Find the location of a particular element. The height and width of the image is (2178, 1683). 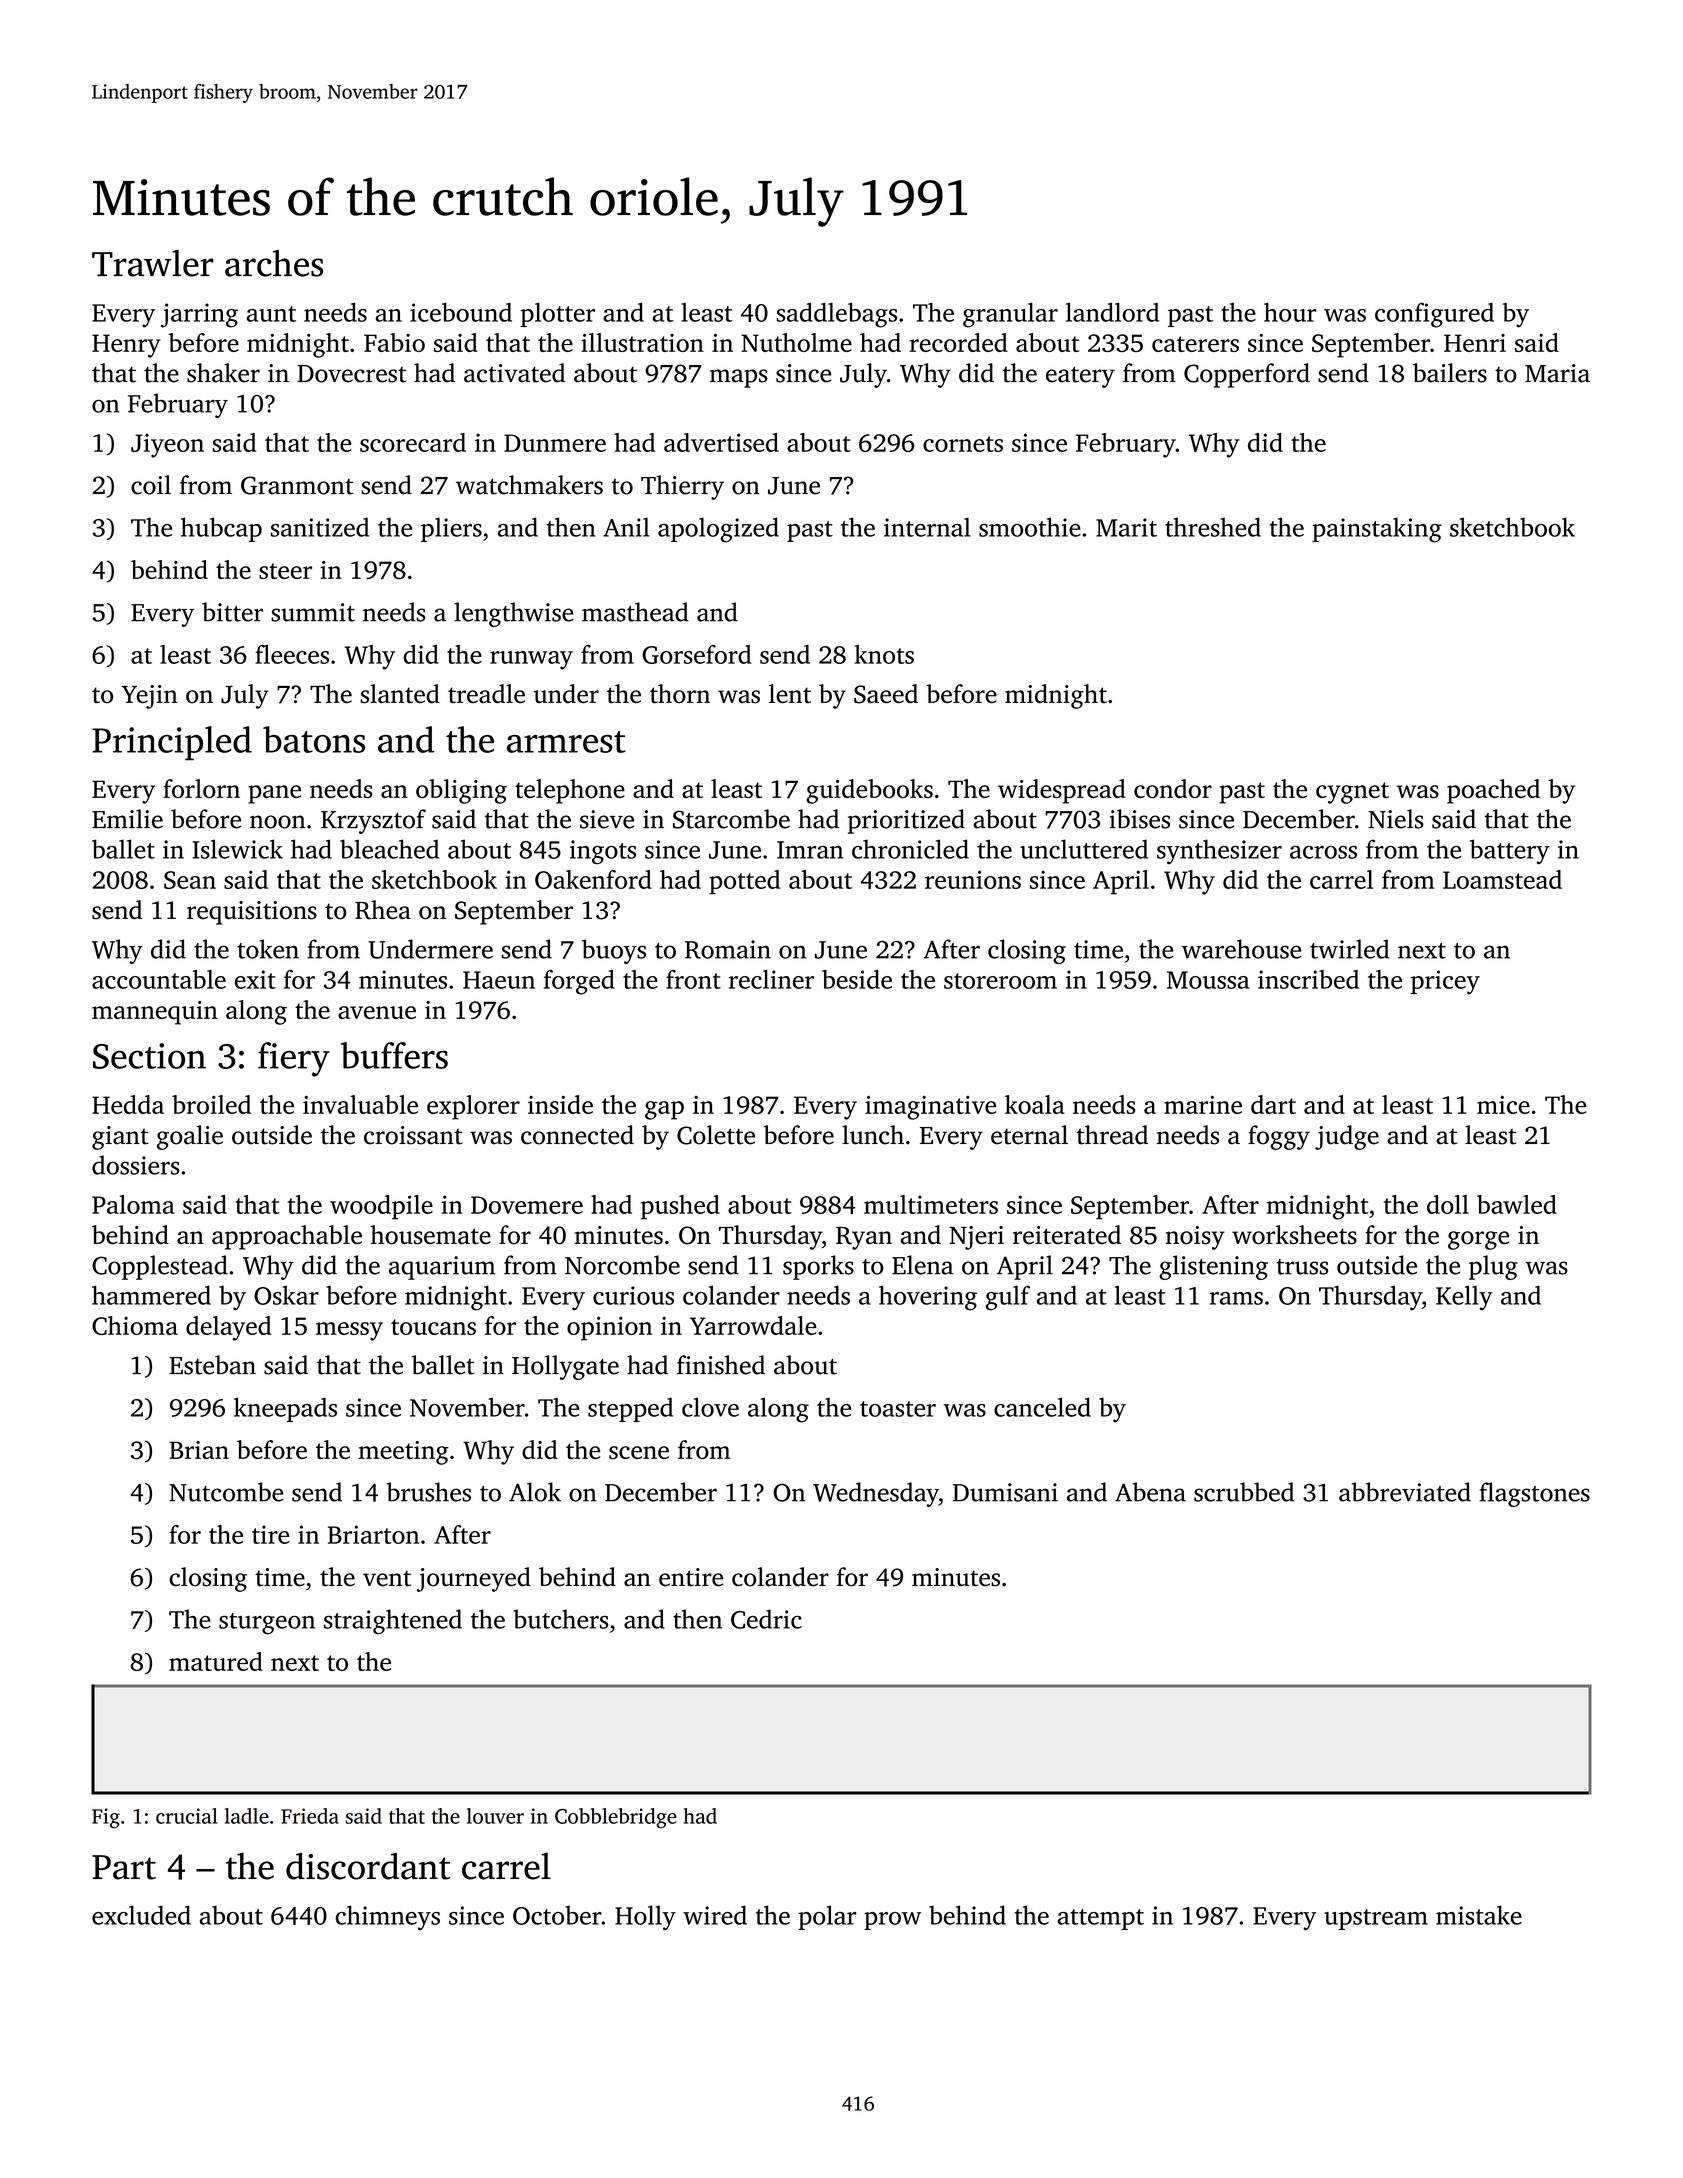

arches is located at coordinates (274, 263).
